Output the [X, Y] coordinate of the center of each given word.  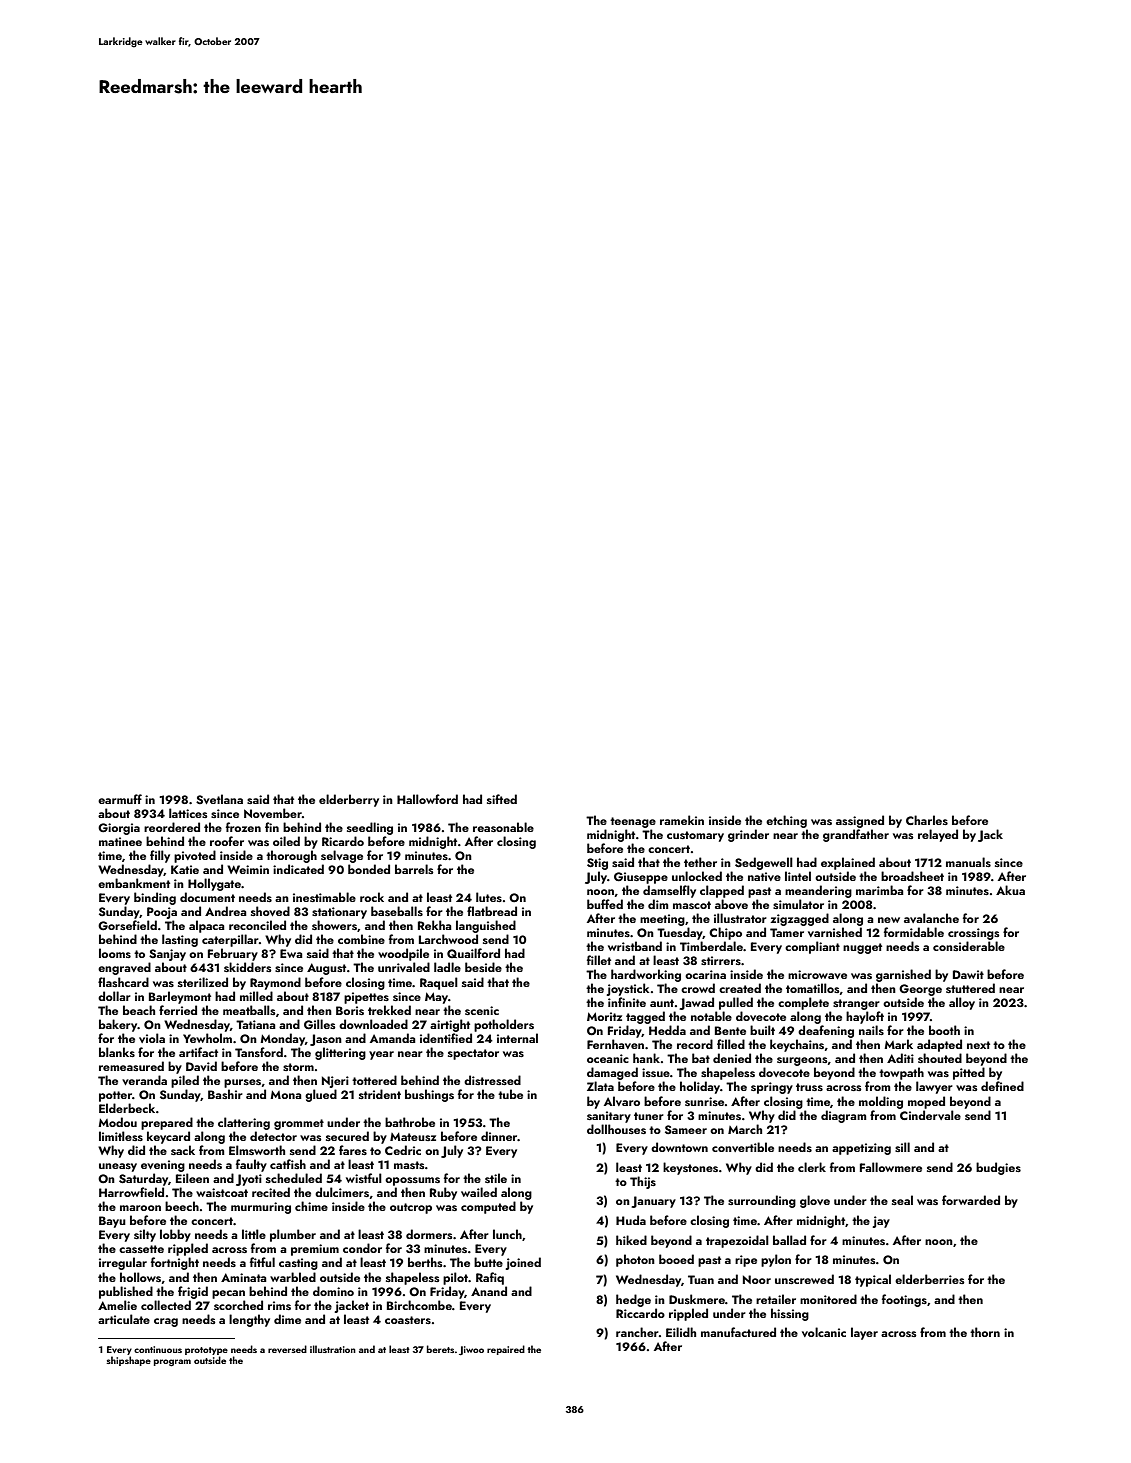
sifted [502, 799]
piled [185, 1081]
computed [488, 1207]
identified [446, 1038]
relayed [938, 835]
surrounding [762, 1201]
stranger [856, 1004]
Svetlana [219, 799]
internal [517, 1038]
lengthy [249, 1320]
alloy [962, 1003]
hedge [633, 1300]
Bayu [112, 1222]
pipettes [366, 998]
